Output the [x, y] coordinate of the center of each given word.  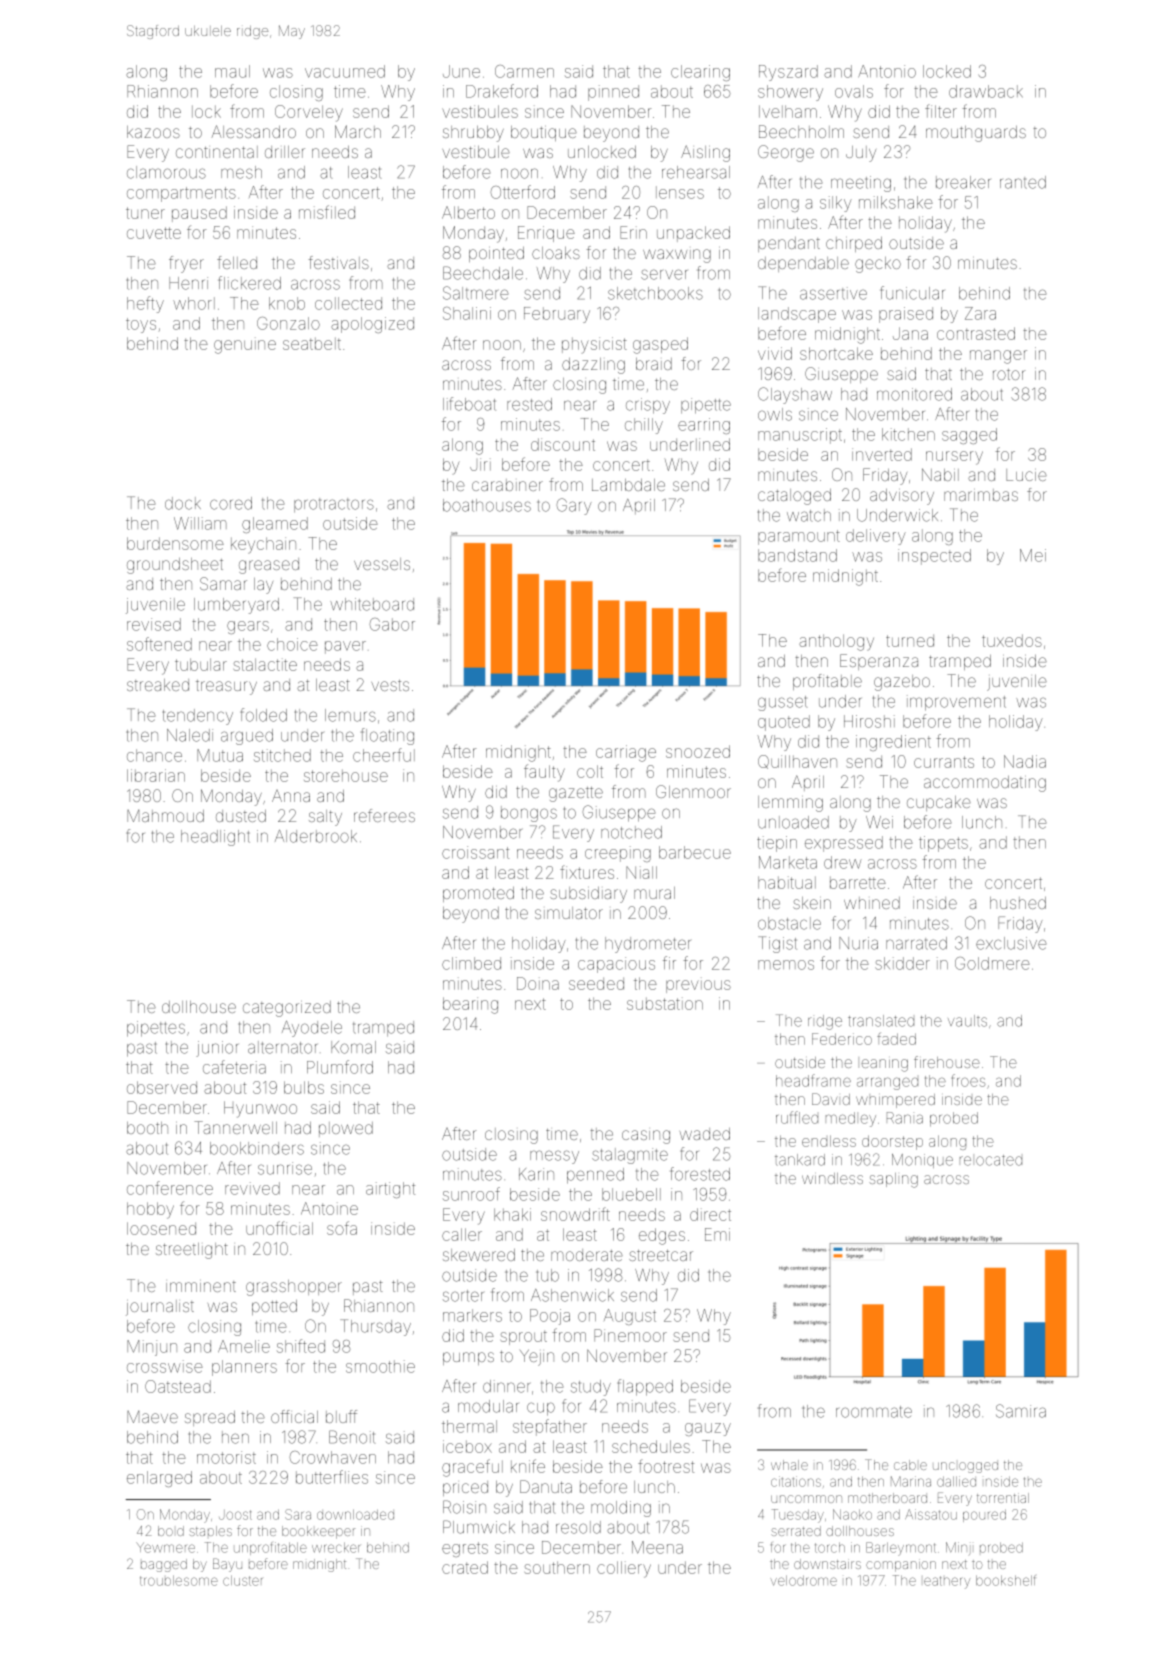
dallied [956, 1481]
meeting [861, 184]
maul [232, 71]
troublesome [179, 1580]
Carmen [524, 71]
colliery [624, 1569]
